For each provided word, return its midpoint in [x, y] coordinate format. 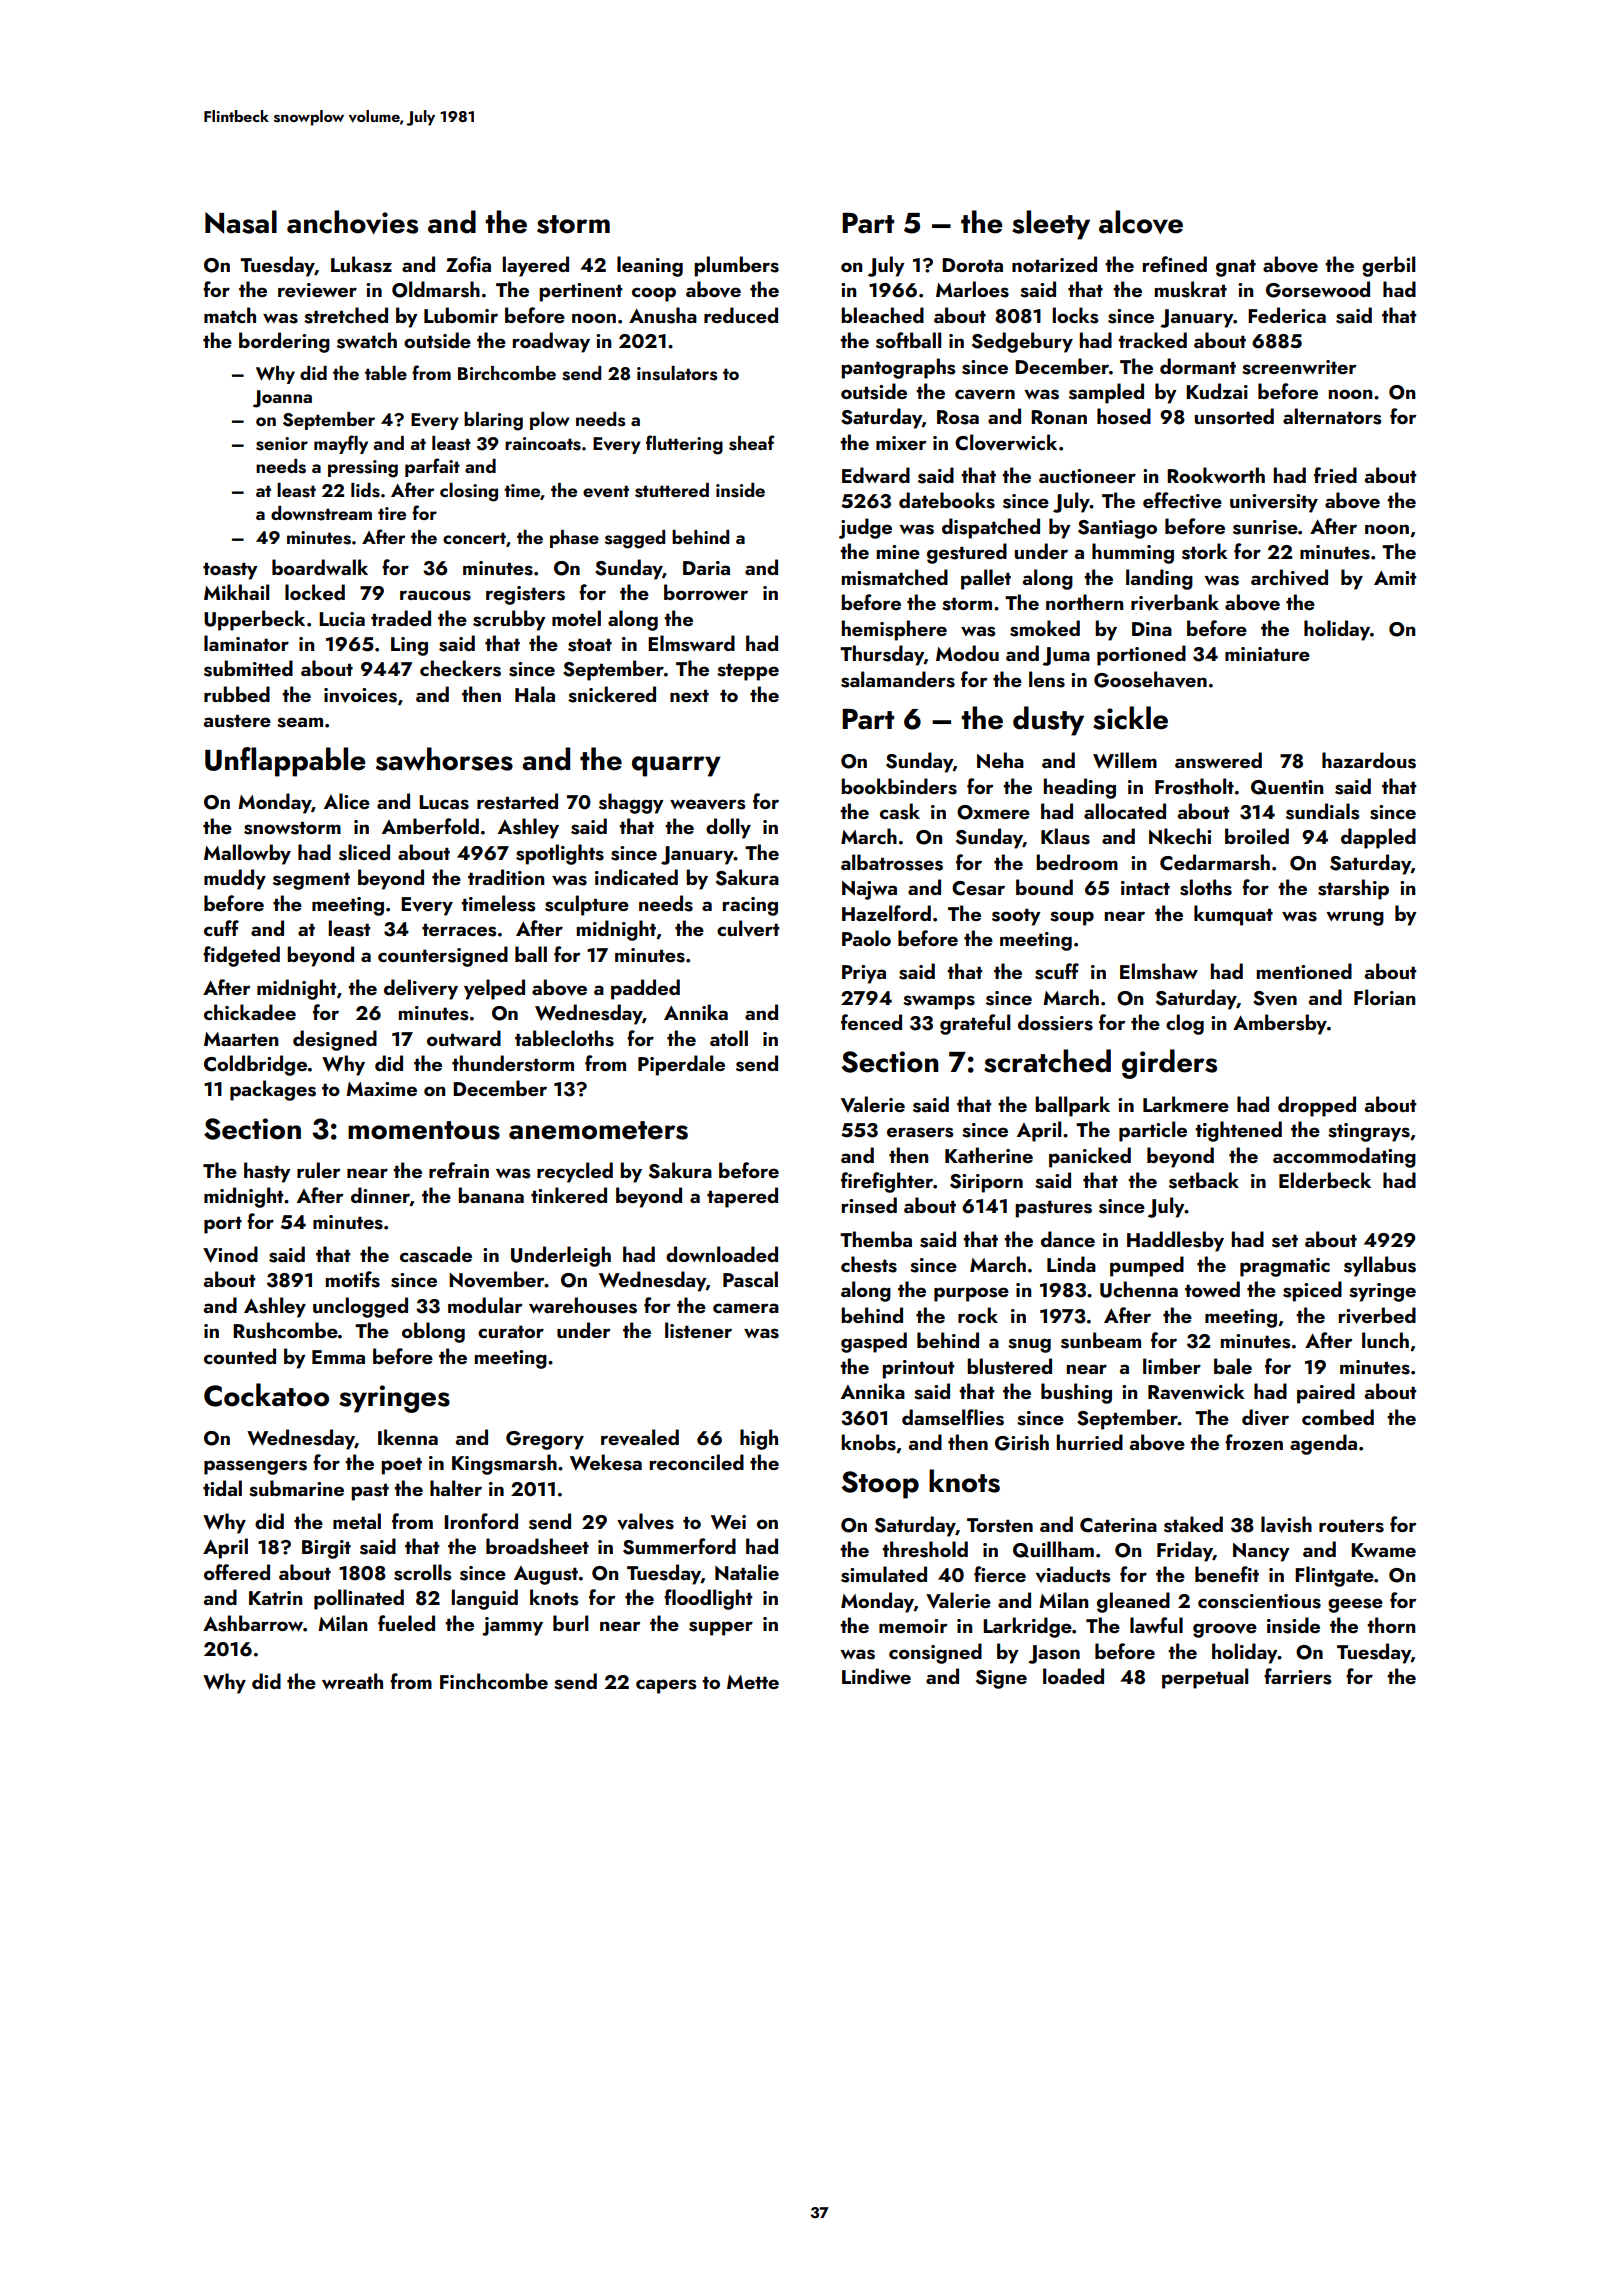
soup [1072, 918]
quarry [676, 766]
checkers [460, 668]
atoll [729, 1038]
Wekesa [606, 1462]
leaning [650, 266]
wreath [352, 1681]
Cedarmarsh [1215, 862]
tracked [1152, 340]
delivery [421, 989]
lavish [1286, 1524]
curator [511, 1331]
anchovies [352, 222]
